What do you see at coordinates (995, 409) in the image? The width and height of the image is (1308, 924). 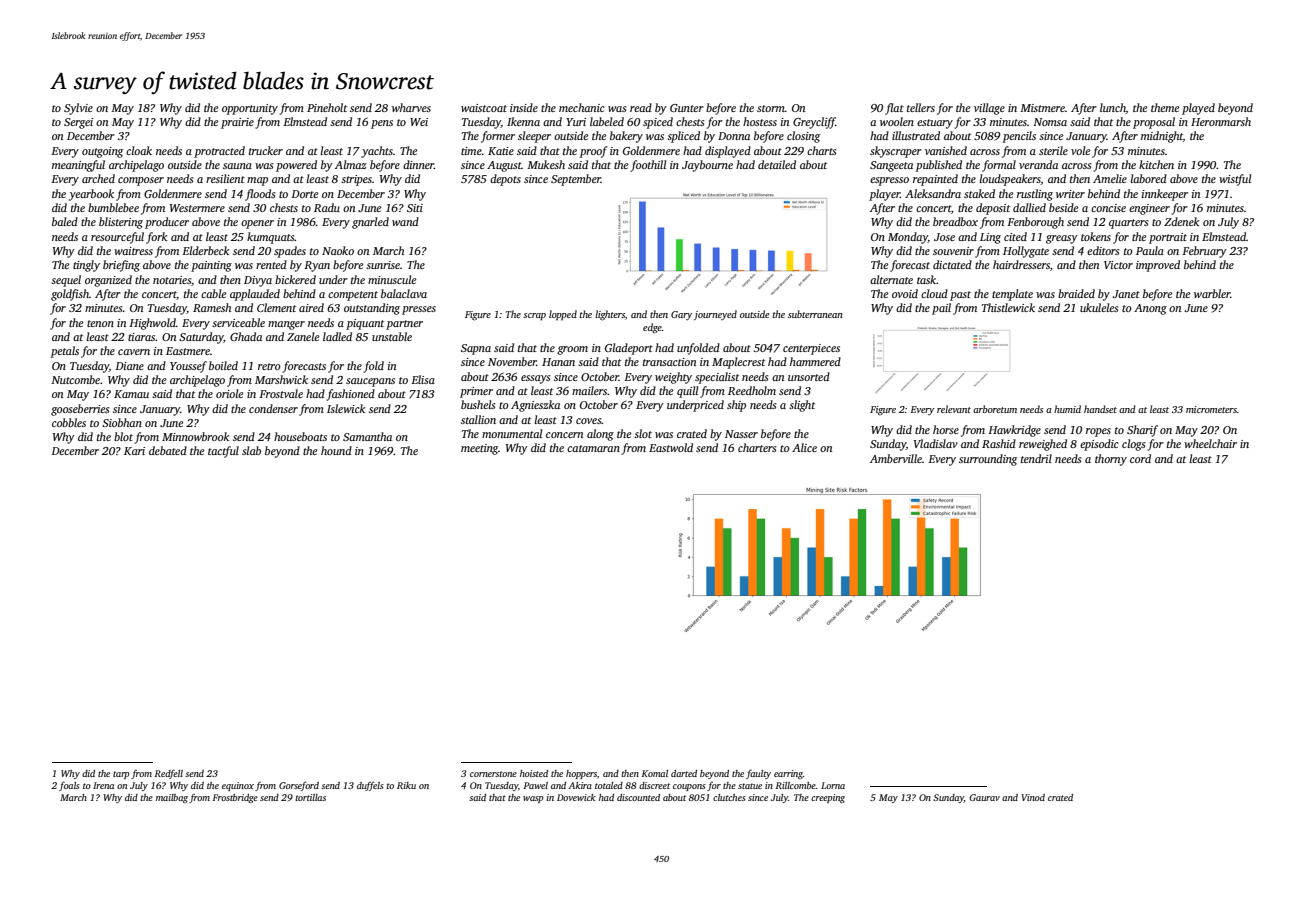 I see `arboretum` at bounding box center [995, 409].
